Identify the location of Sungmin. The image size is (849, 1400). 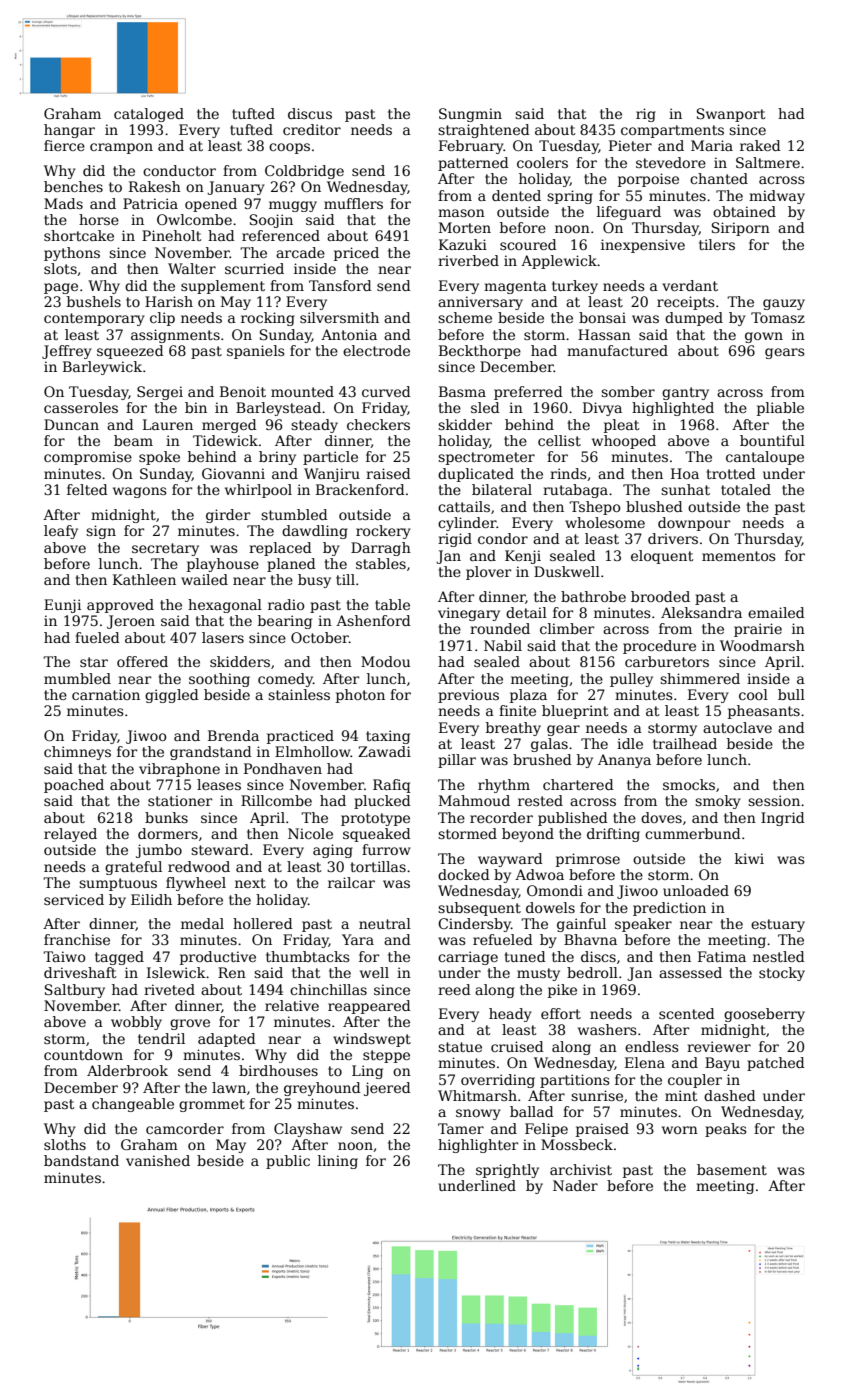
(470, 115).
